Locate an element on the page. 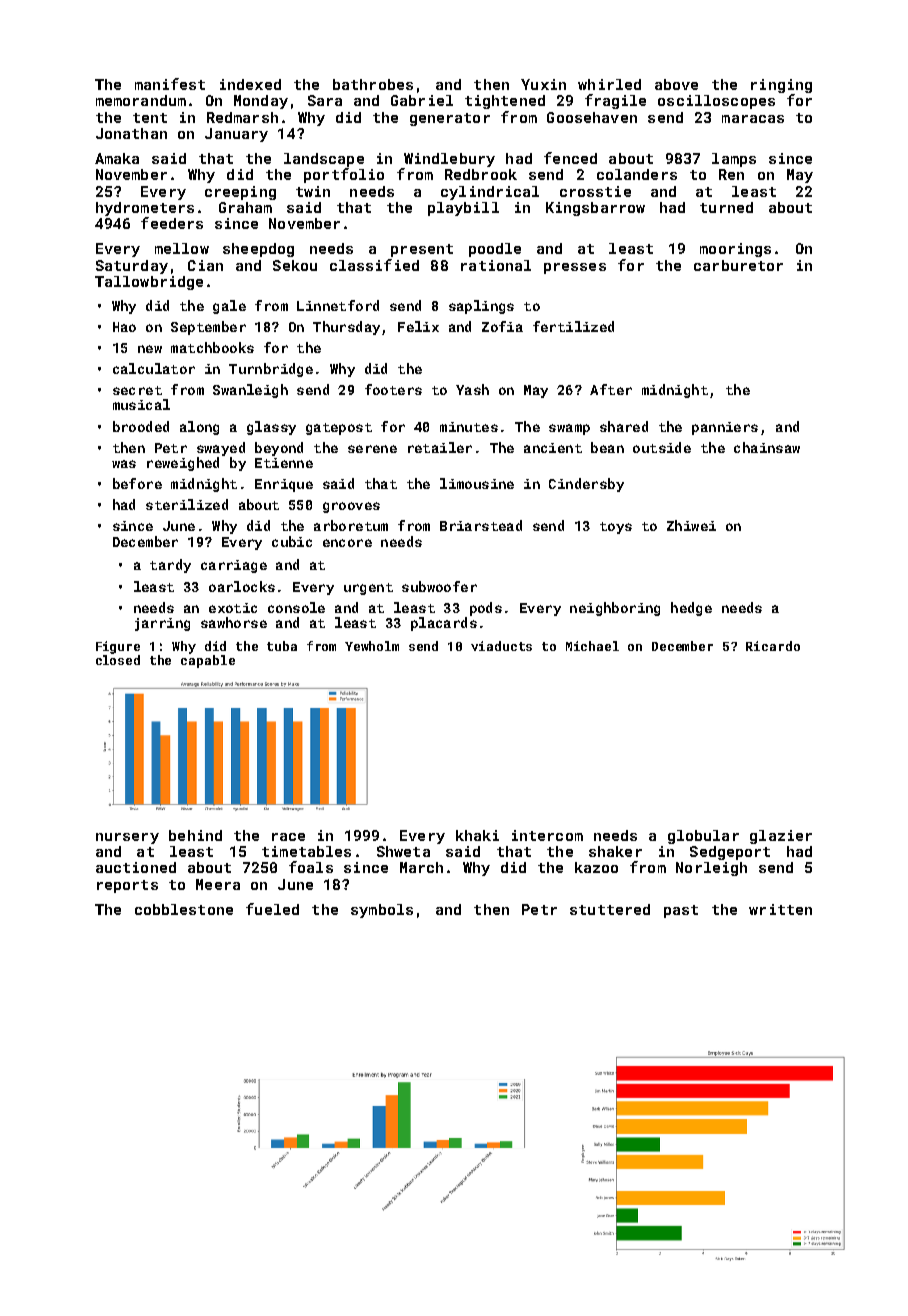  manifest is located at coordinates (170, 84).
